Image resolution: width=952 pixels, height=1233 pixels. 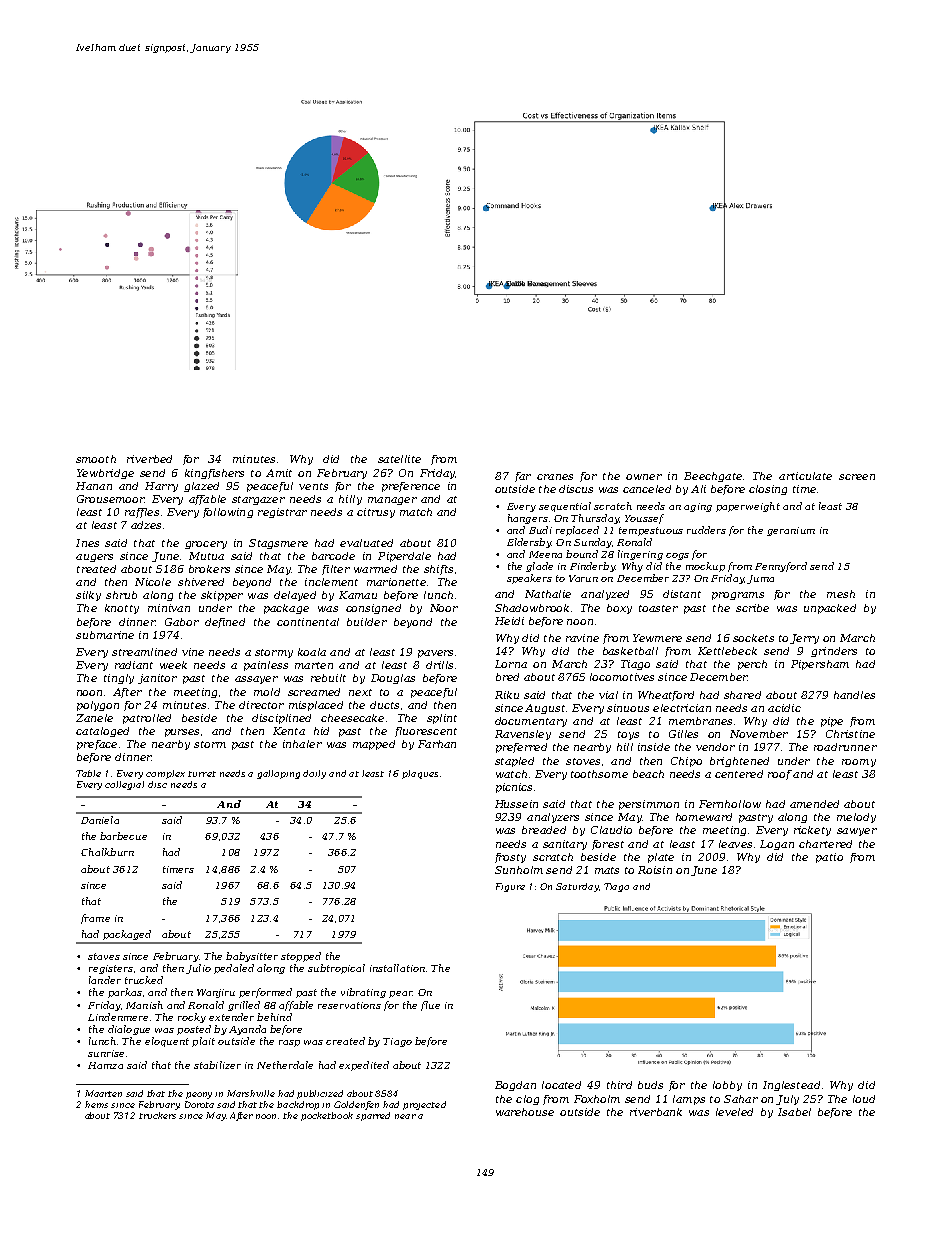 I want to click on preferred, so click(x=521, y=748).
